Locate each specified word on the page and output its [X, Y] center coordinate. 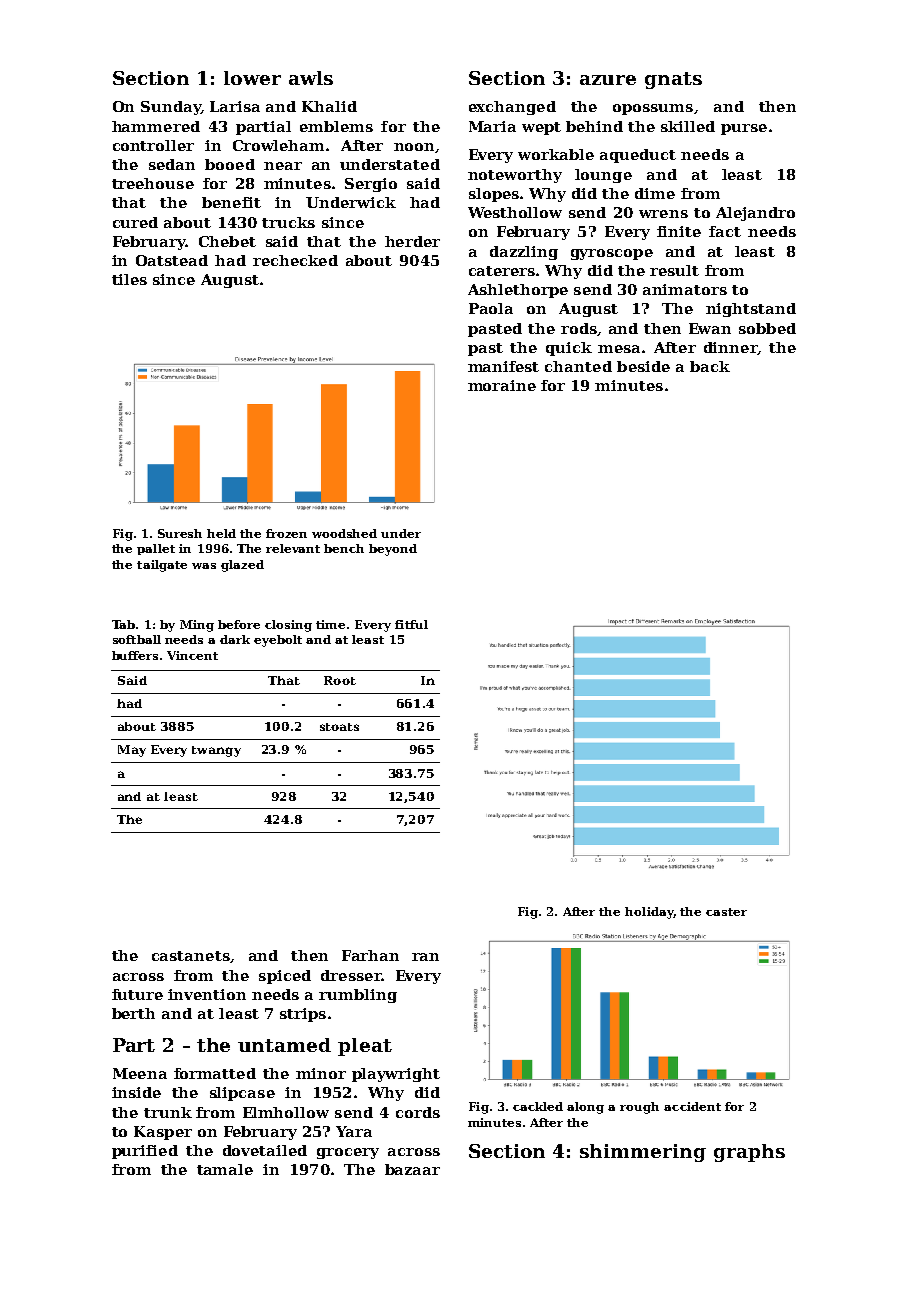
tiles [129, 279]
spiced [285, 977]
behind [594, 126]
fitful [411, 624]
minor [321, 1073]
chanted [578, 366]
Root [340, 680]
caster [726, 912]
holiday [649, 913]
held [221, 533]
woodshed [344, 533]
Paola [491, 308]
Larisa [235, 106]
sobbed [767, 328]
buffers [135, 655]
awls [311, 78]
